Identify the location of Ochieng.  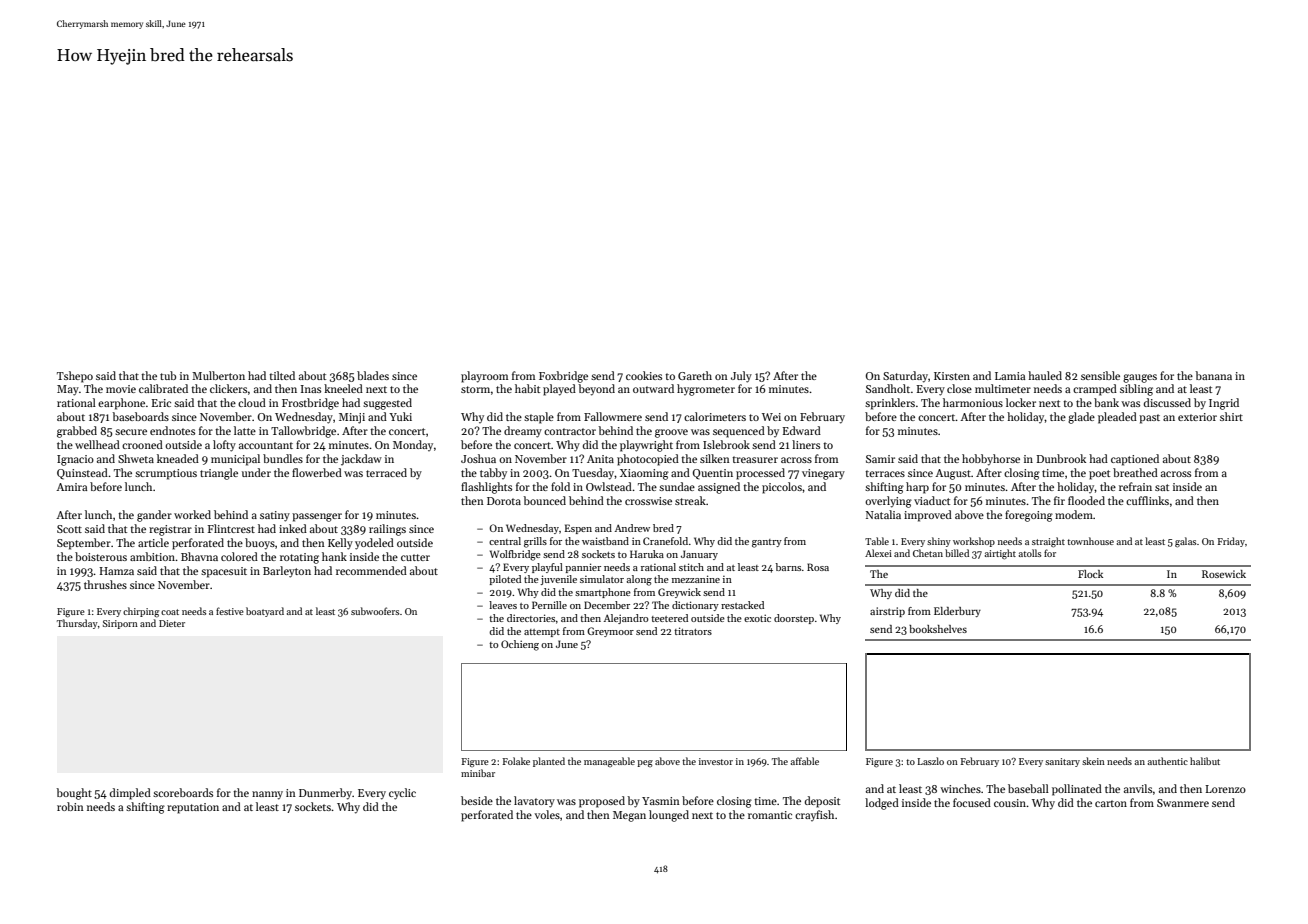
(520, 645).
